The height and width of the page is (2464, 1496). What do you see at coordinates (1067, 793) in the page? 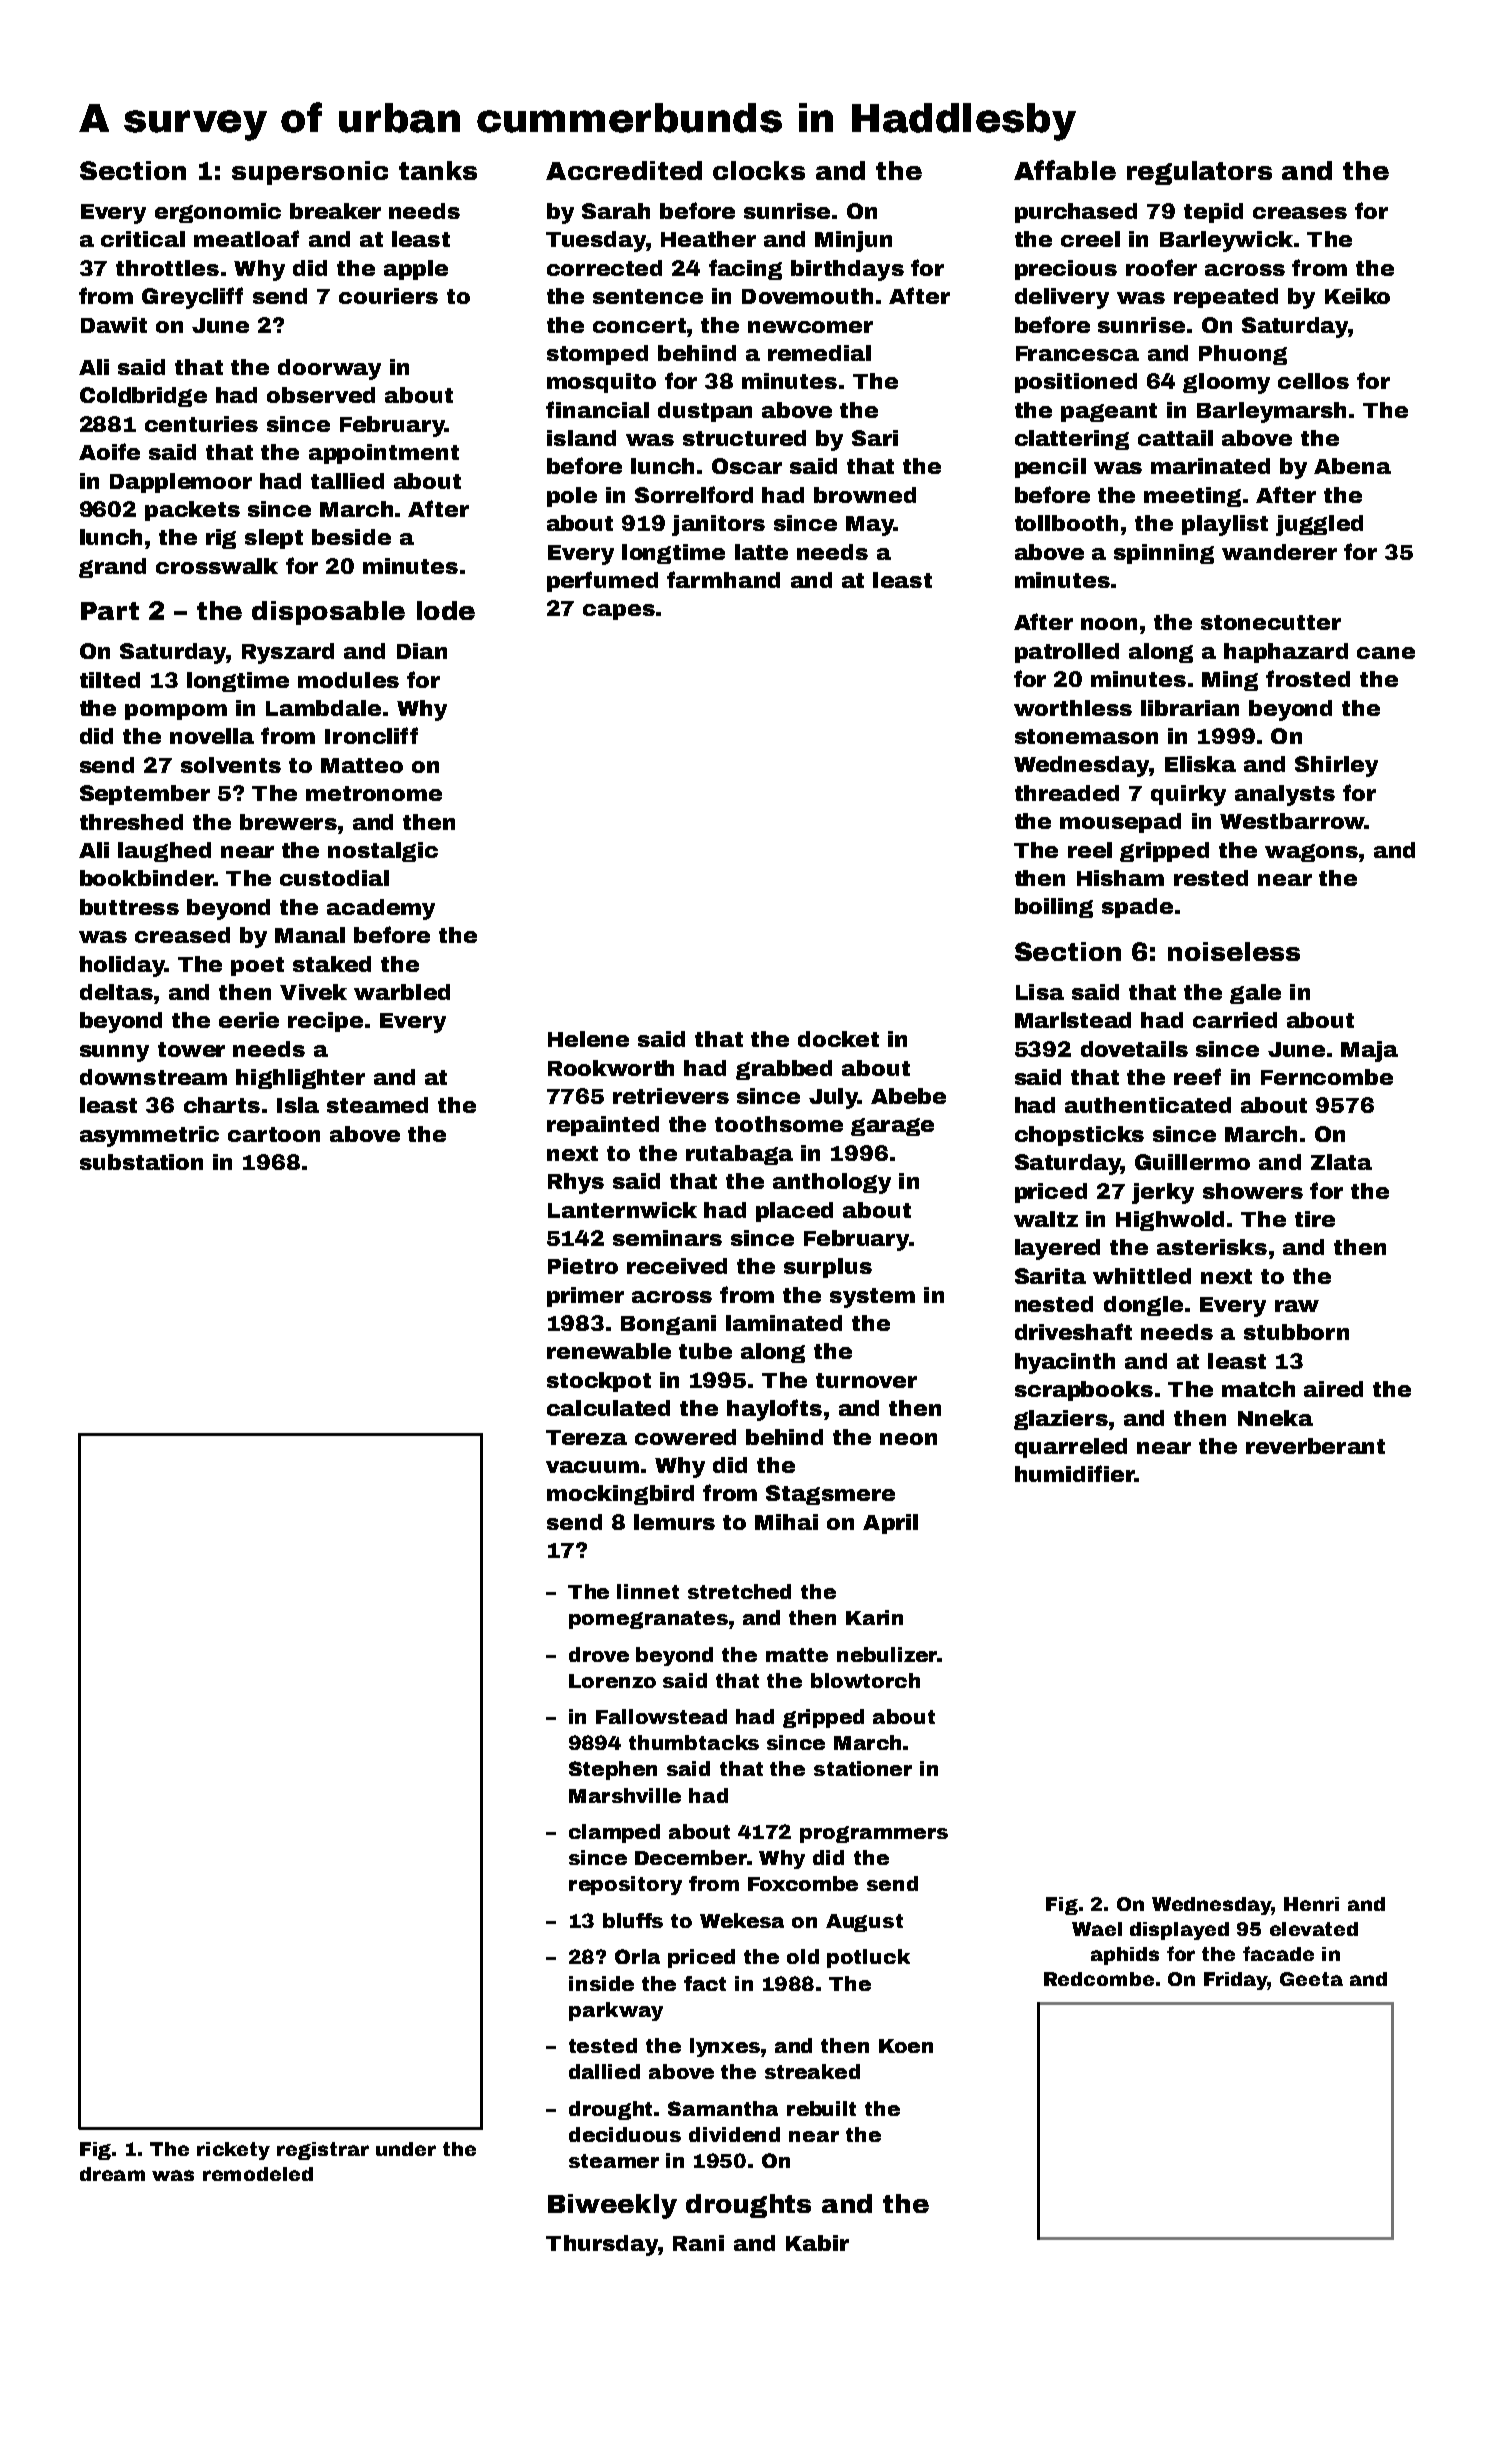
I see `threaded` at bounding box center [1067, 793].
